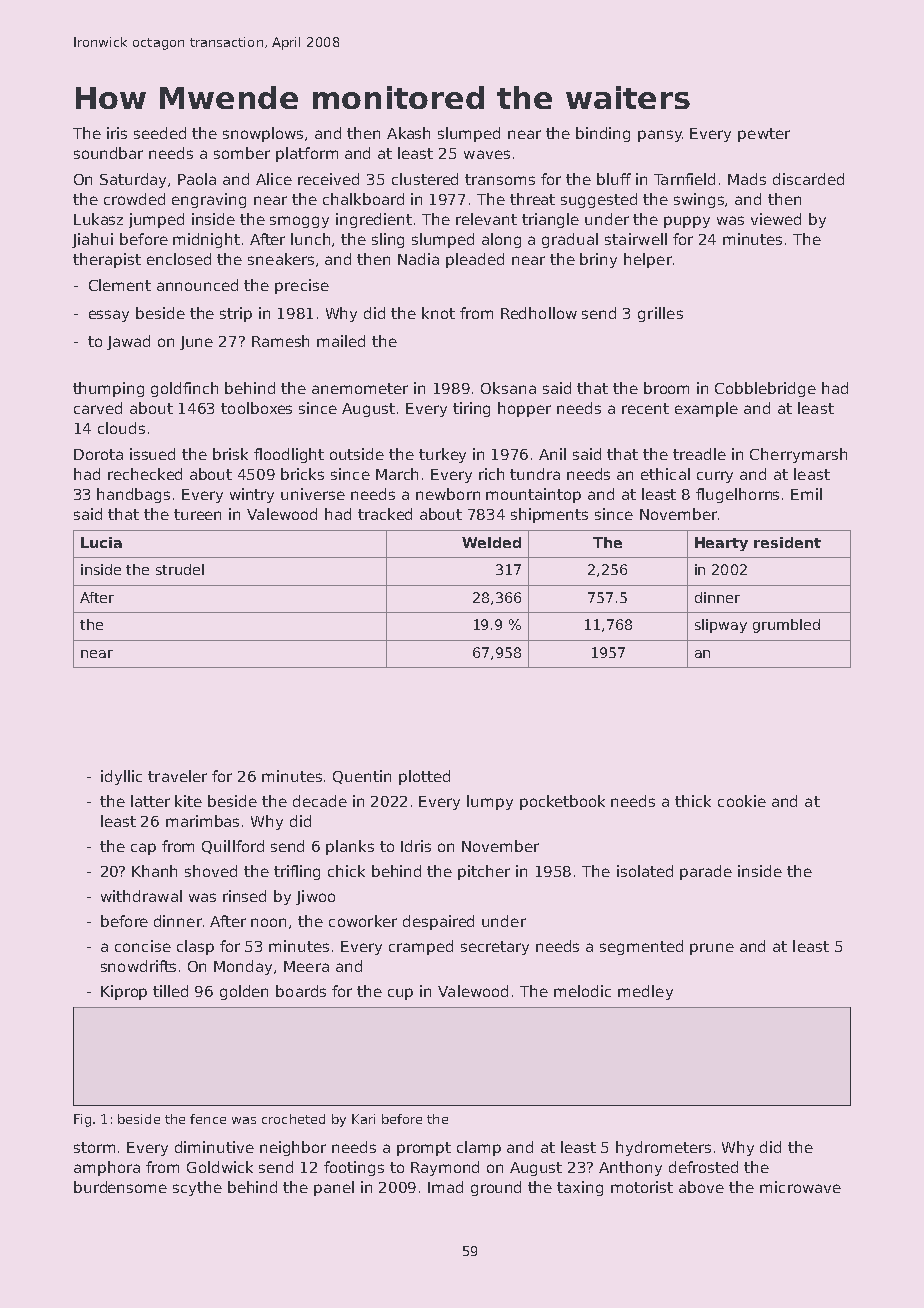 The image size is (924, 1308). What do you see at coordinates (706, 872) in the screenshot?
I see `parade` at bounding box center [706, 872].
